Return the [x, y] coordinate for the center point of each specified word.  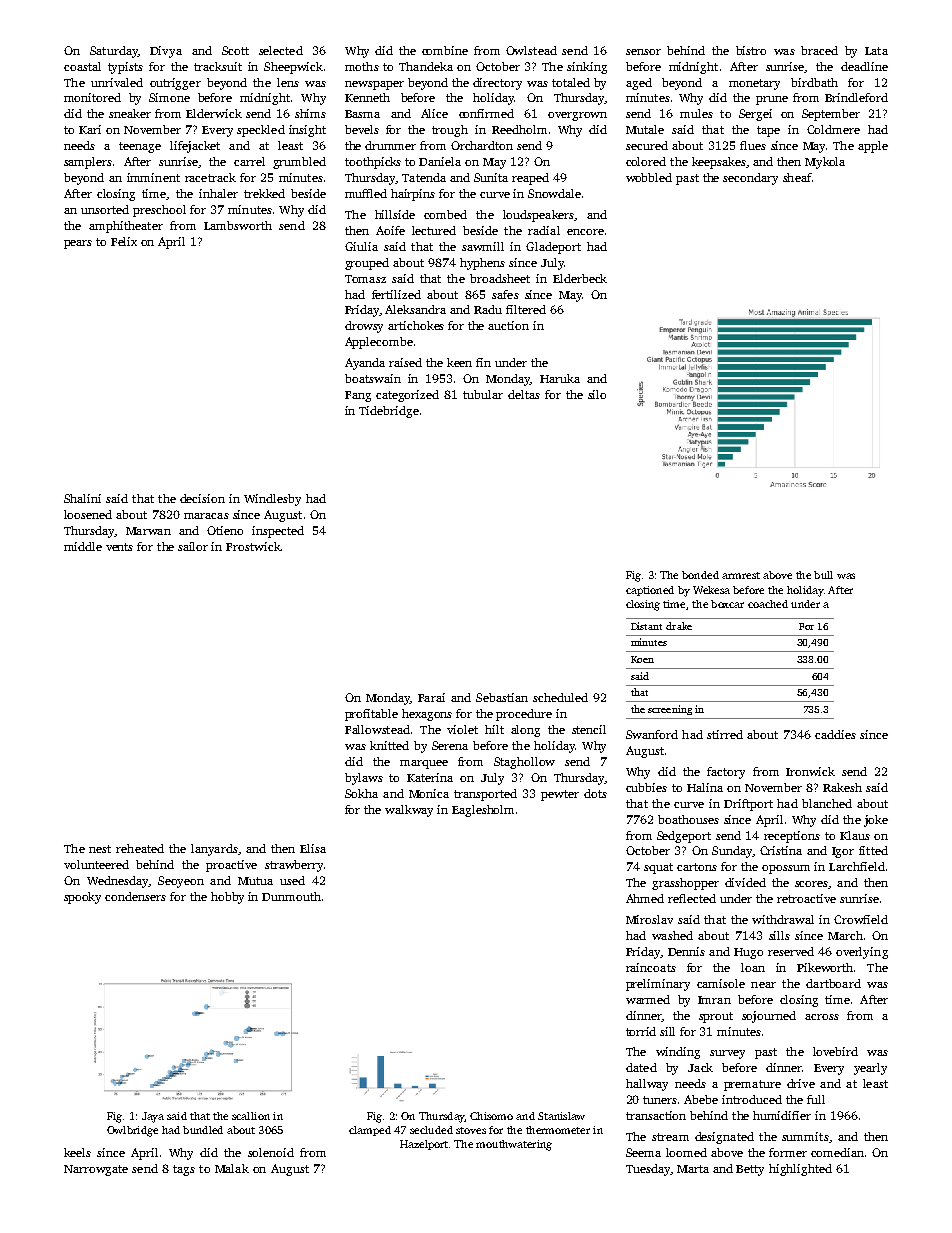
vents [119, 547]
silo [597, 394]
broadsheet [500, 278]
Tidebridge [389, 412]
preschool [159, 211]
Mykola [825, 163]
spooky [82, 898]
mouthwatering [514, 1145]
